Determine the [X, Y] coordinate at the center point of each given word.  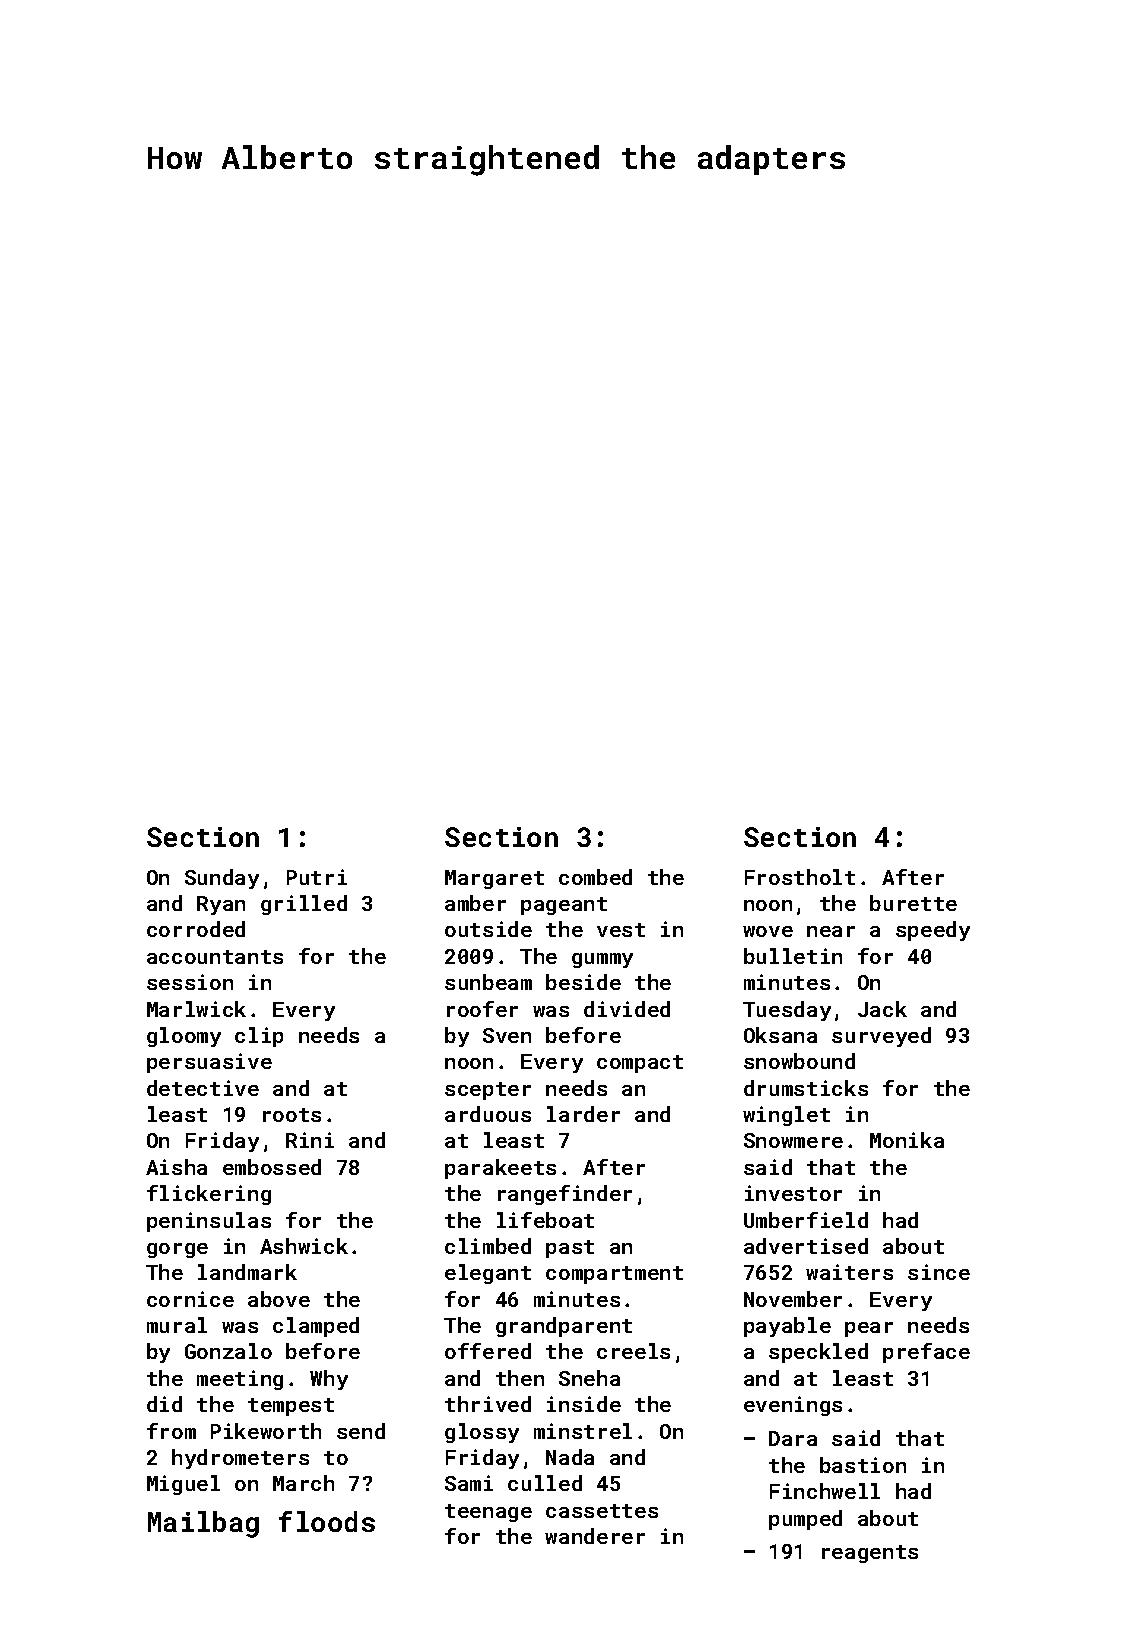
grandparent [564, 1327]
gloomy [184, 1037]
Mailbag [203, 1524]
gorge [177, 1250]
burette [913, 903]
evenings [793, 1406]
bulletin [793, 956]
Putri [317, 877]
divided [627, 1009]
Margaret [494, 879]
